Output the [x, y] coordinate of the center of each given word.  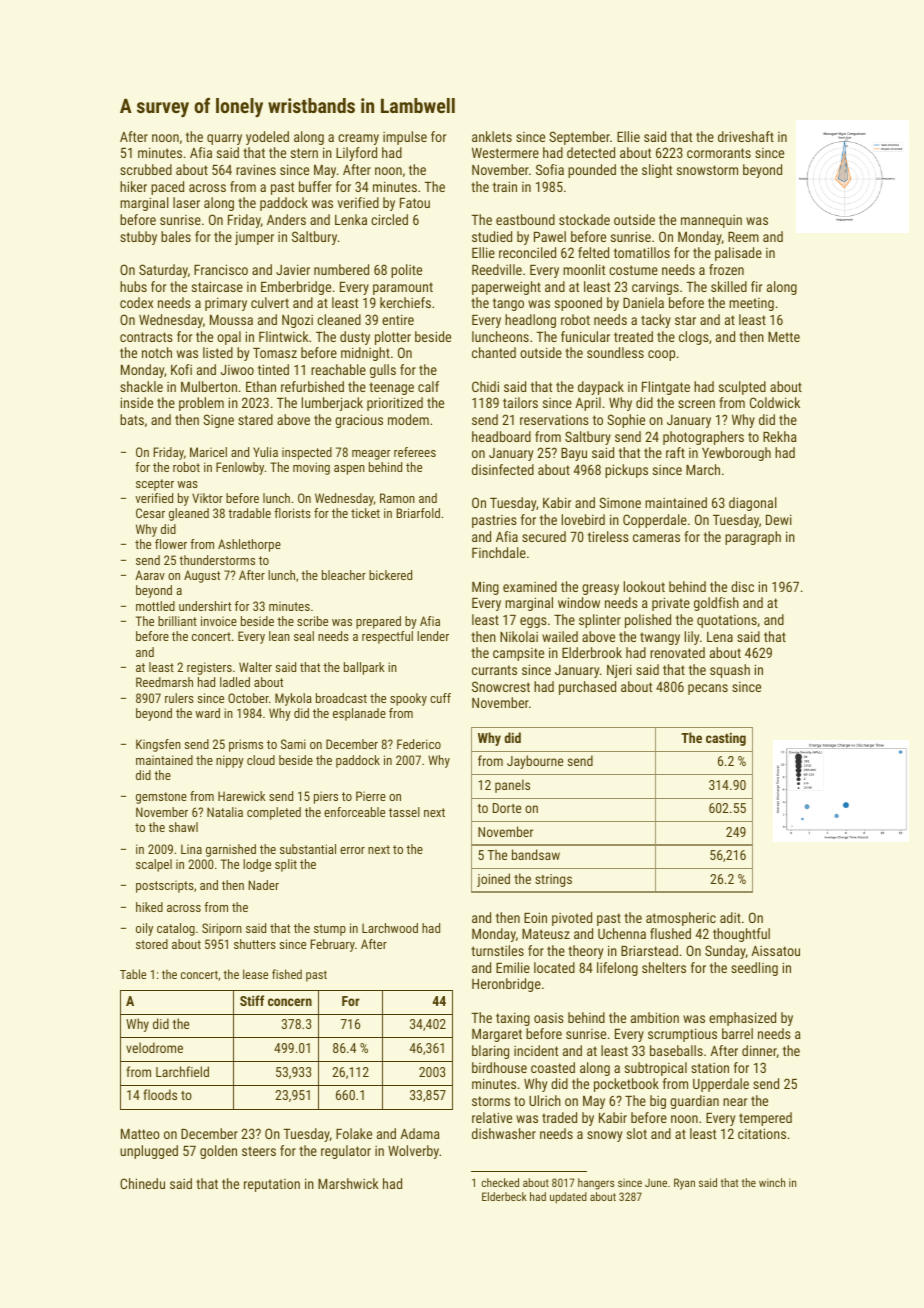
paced [167, 188]
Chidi [485, 386]
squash [730, 671]
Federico [419, 744]
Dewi [779, 519]
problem [201, 404]
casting [726, 739]
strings [553, 880]
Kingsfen [158, 745]
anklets [492, 136]
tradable [249, 513]
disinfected [503, 469]
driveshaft [746, 136]
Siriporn [222, 929]
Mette [784, 336]
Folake [354, 1133]
